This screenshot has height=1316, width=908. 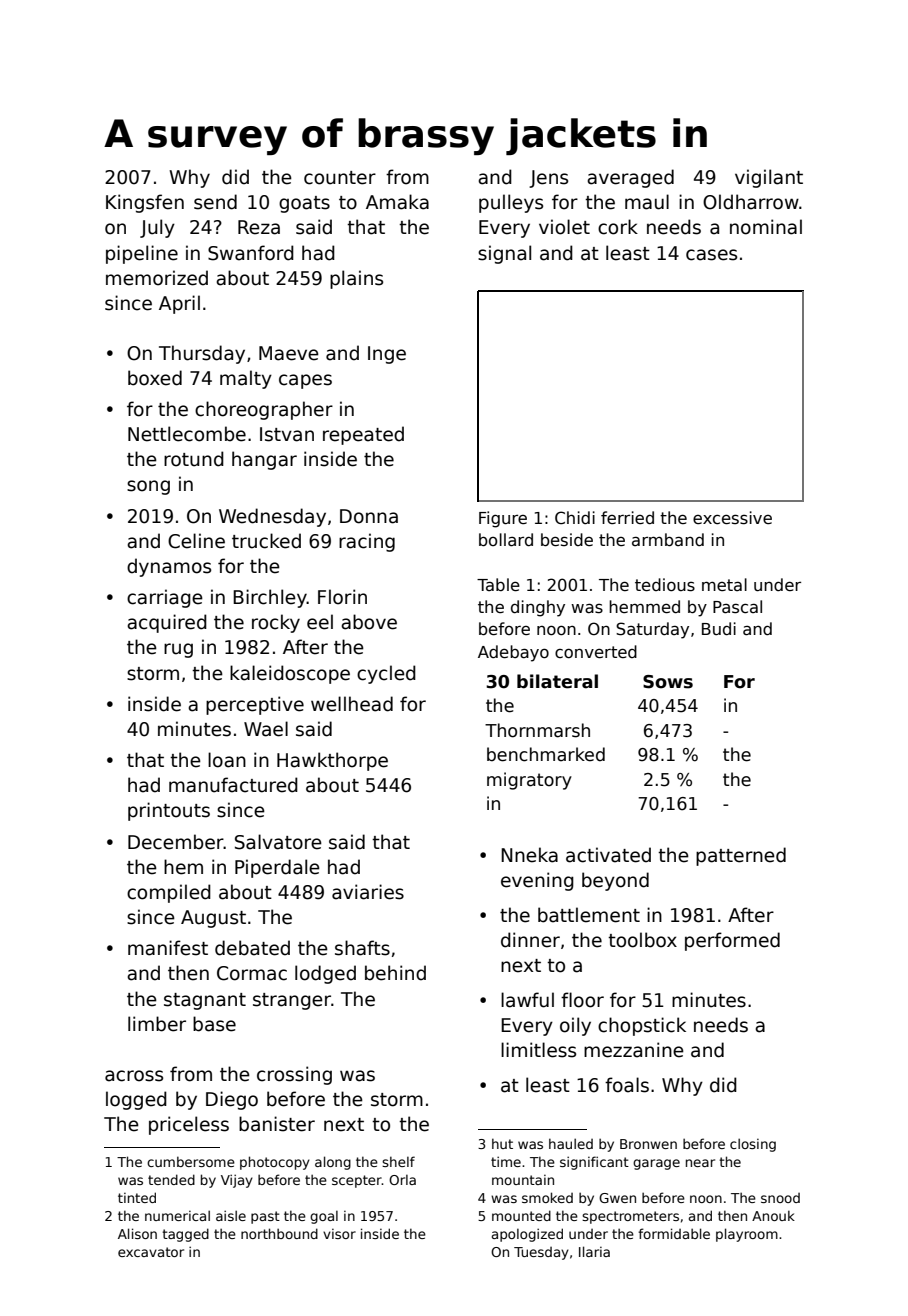 What do you see at coordinates (145, 203) in the screenshot?
I see `Kingsfen` at bounding box center [145, 203].
